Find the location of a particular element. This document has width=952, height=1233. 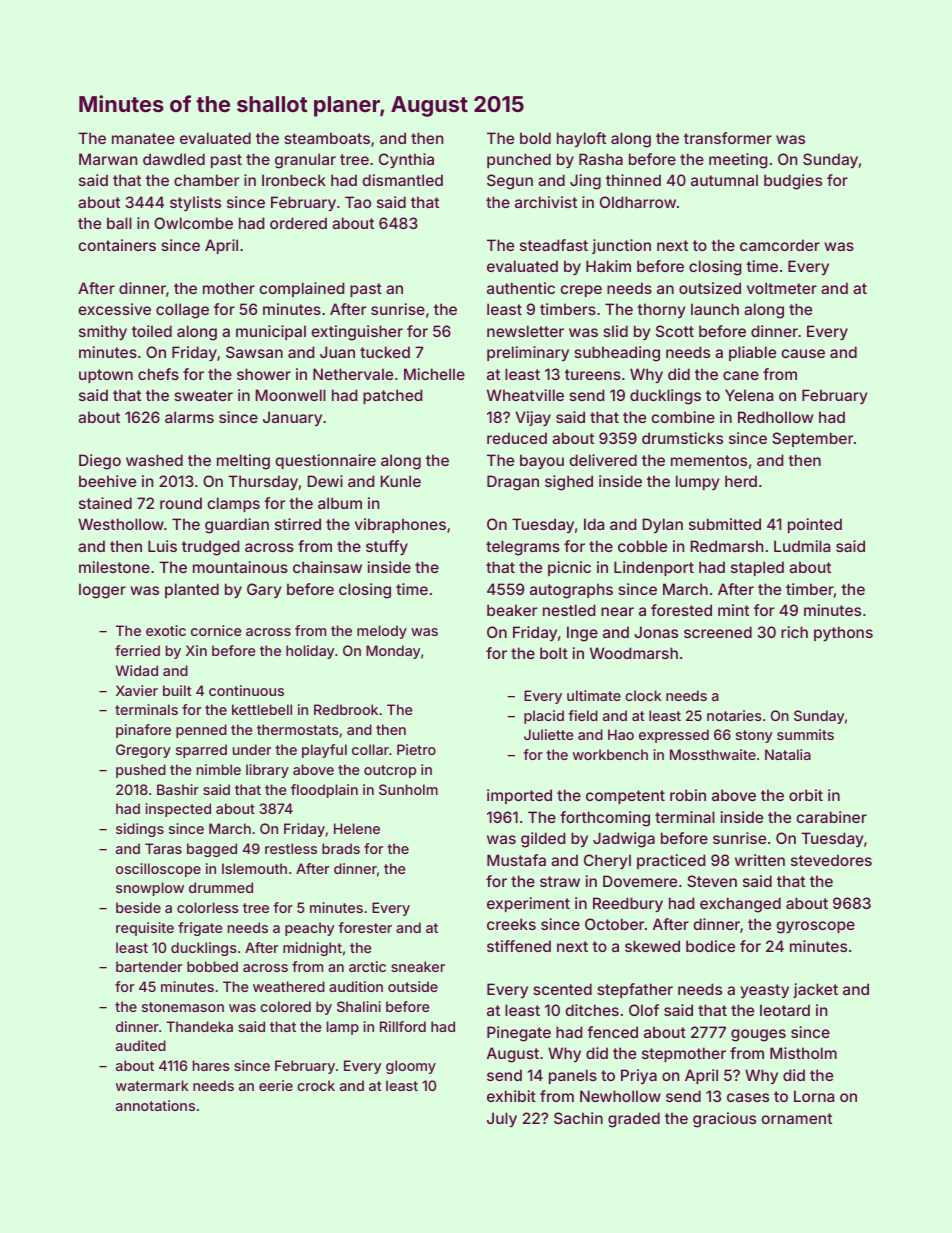

stevedores is located at coordinates (831, 860).
